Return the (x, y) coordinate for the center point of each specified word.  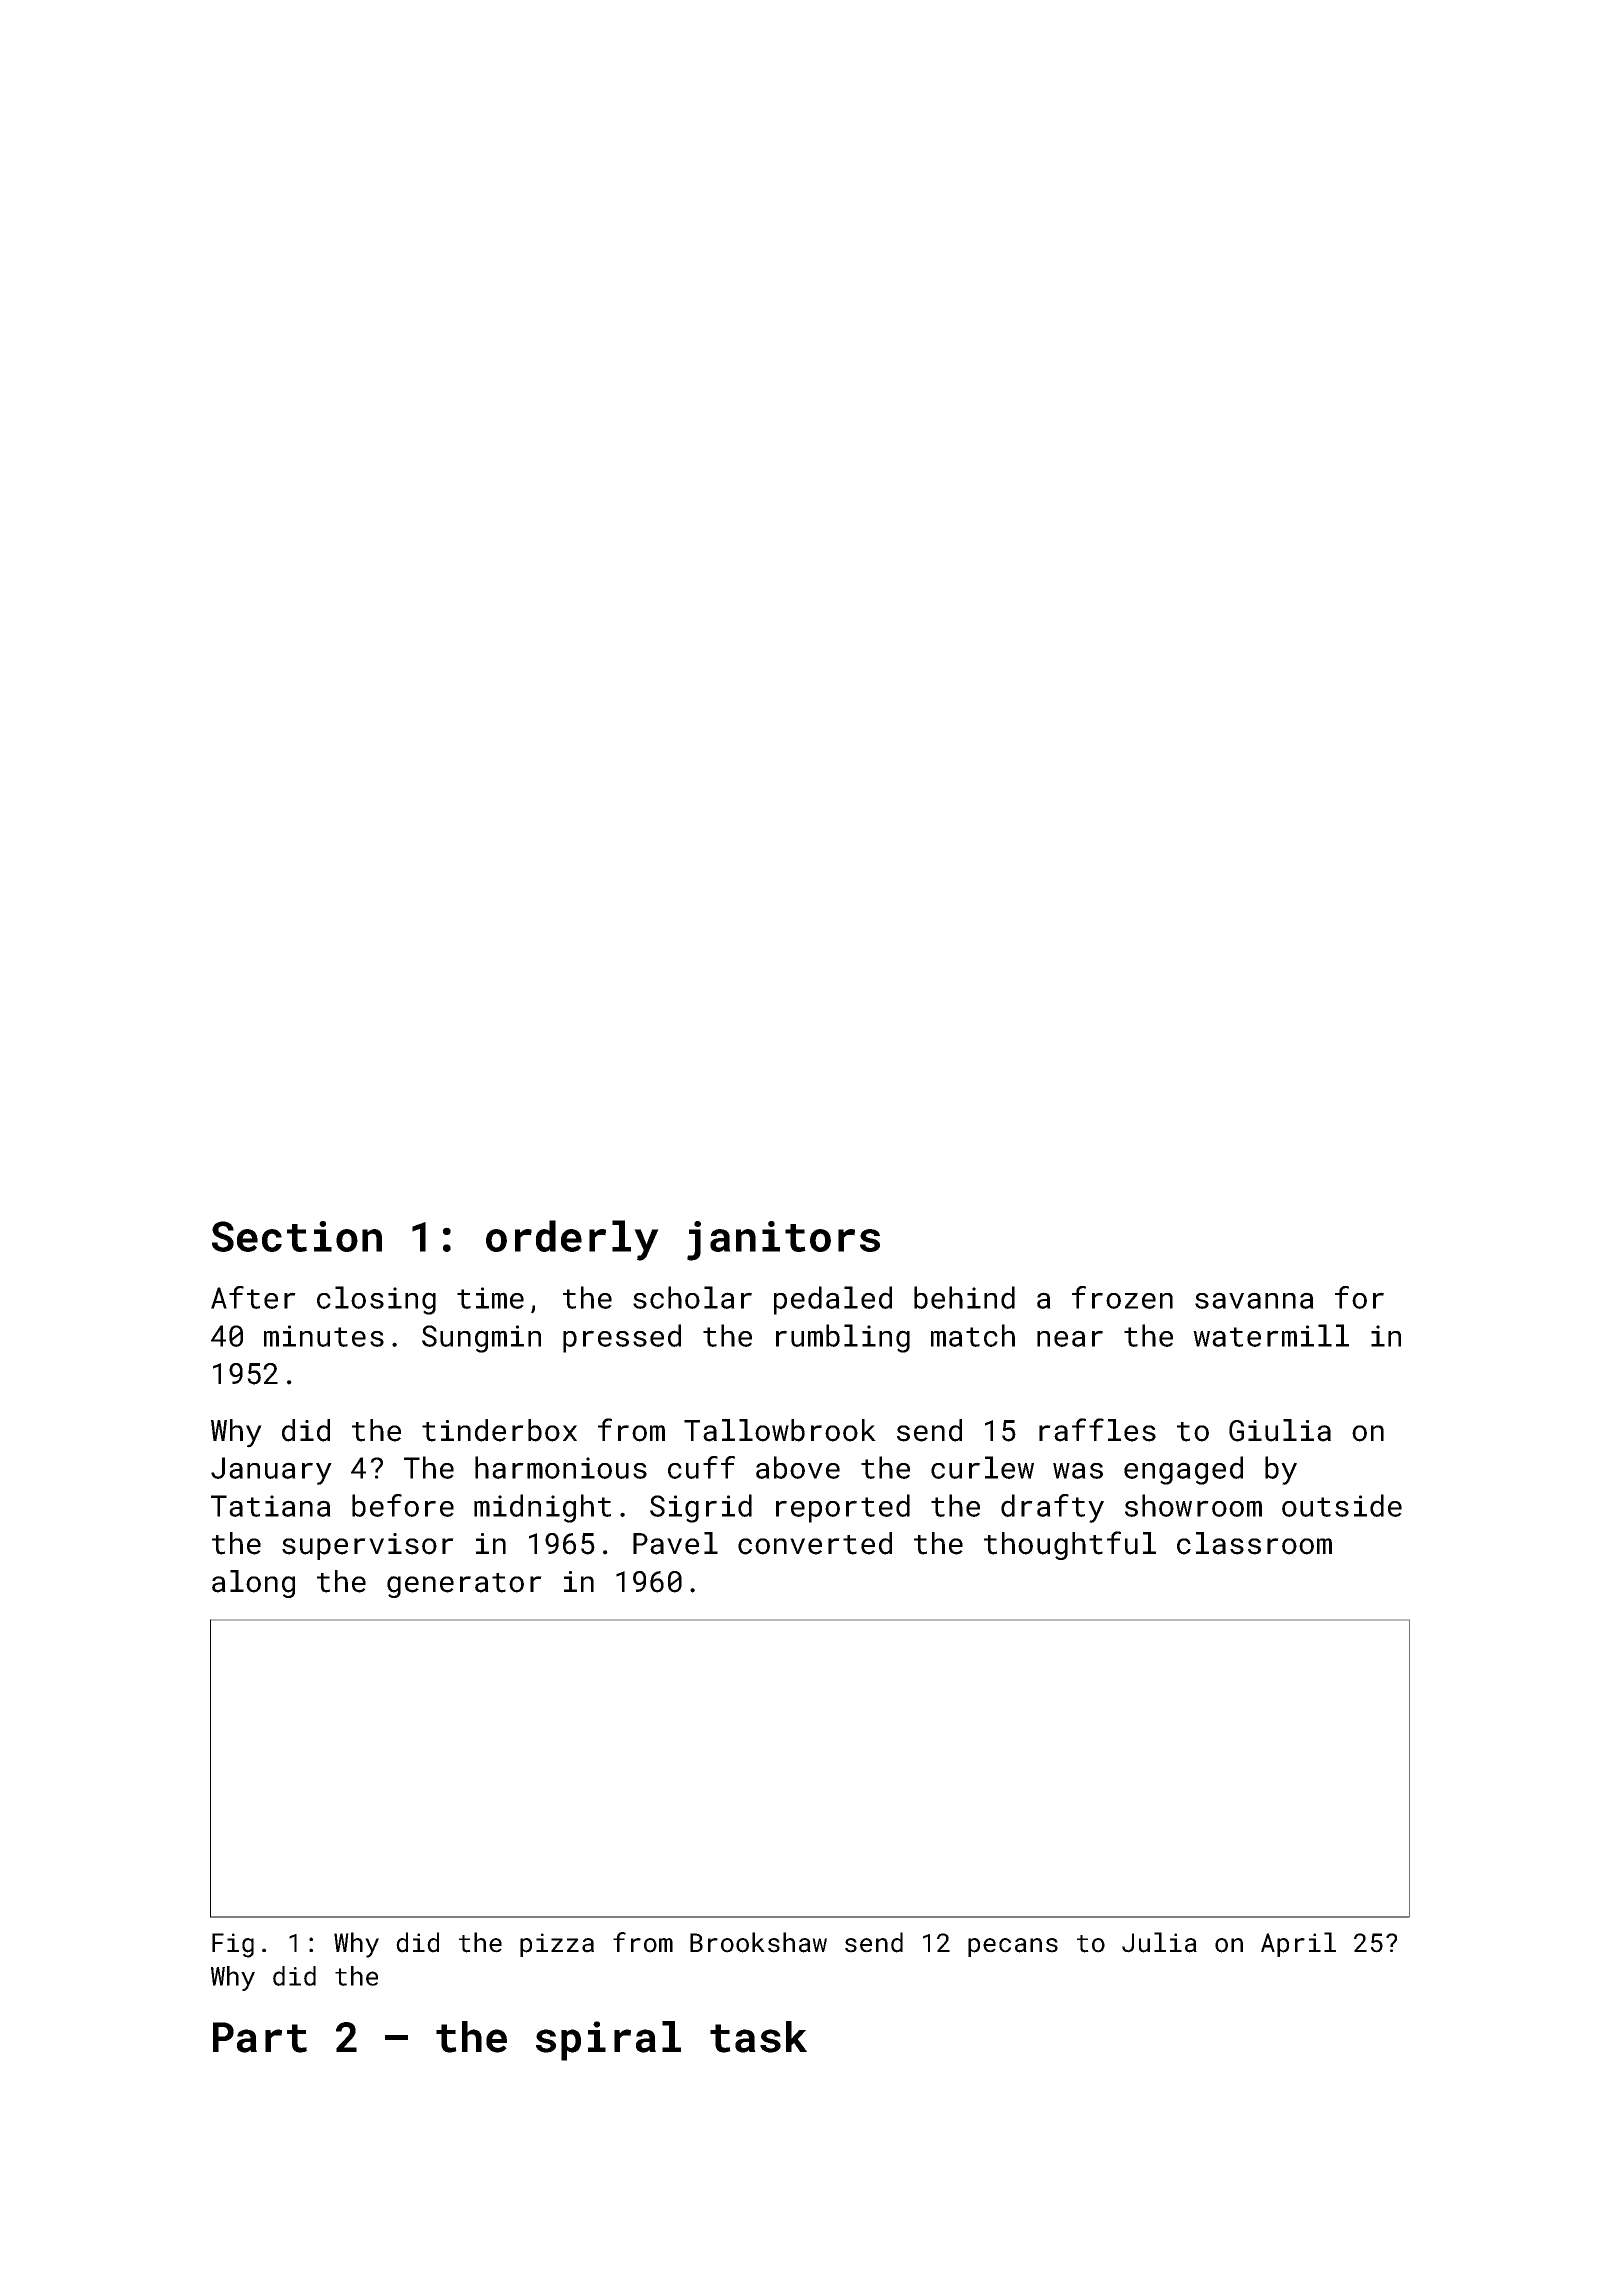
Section (297, 1236)
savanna (1254, 1300)
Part (260, 2037)
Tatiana (271, 1506)
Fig (233, 1945)
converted (815, 1543)
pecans (1013, 1947)
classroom (1254, 1543)
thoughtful (1070, 1545)
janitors (783, 1241)
